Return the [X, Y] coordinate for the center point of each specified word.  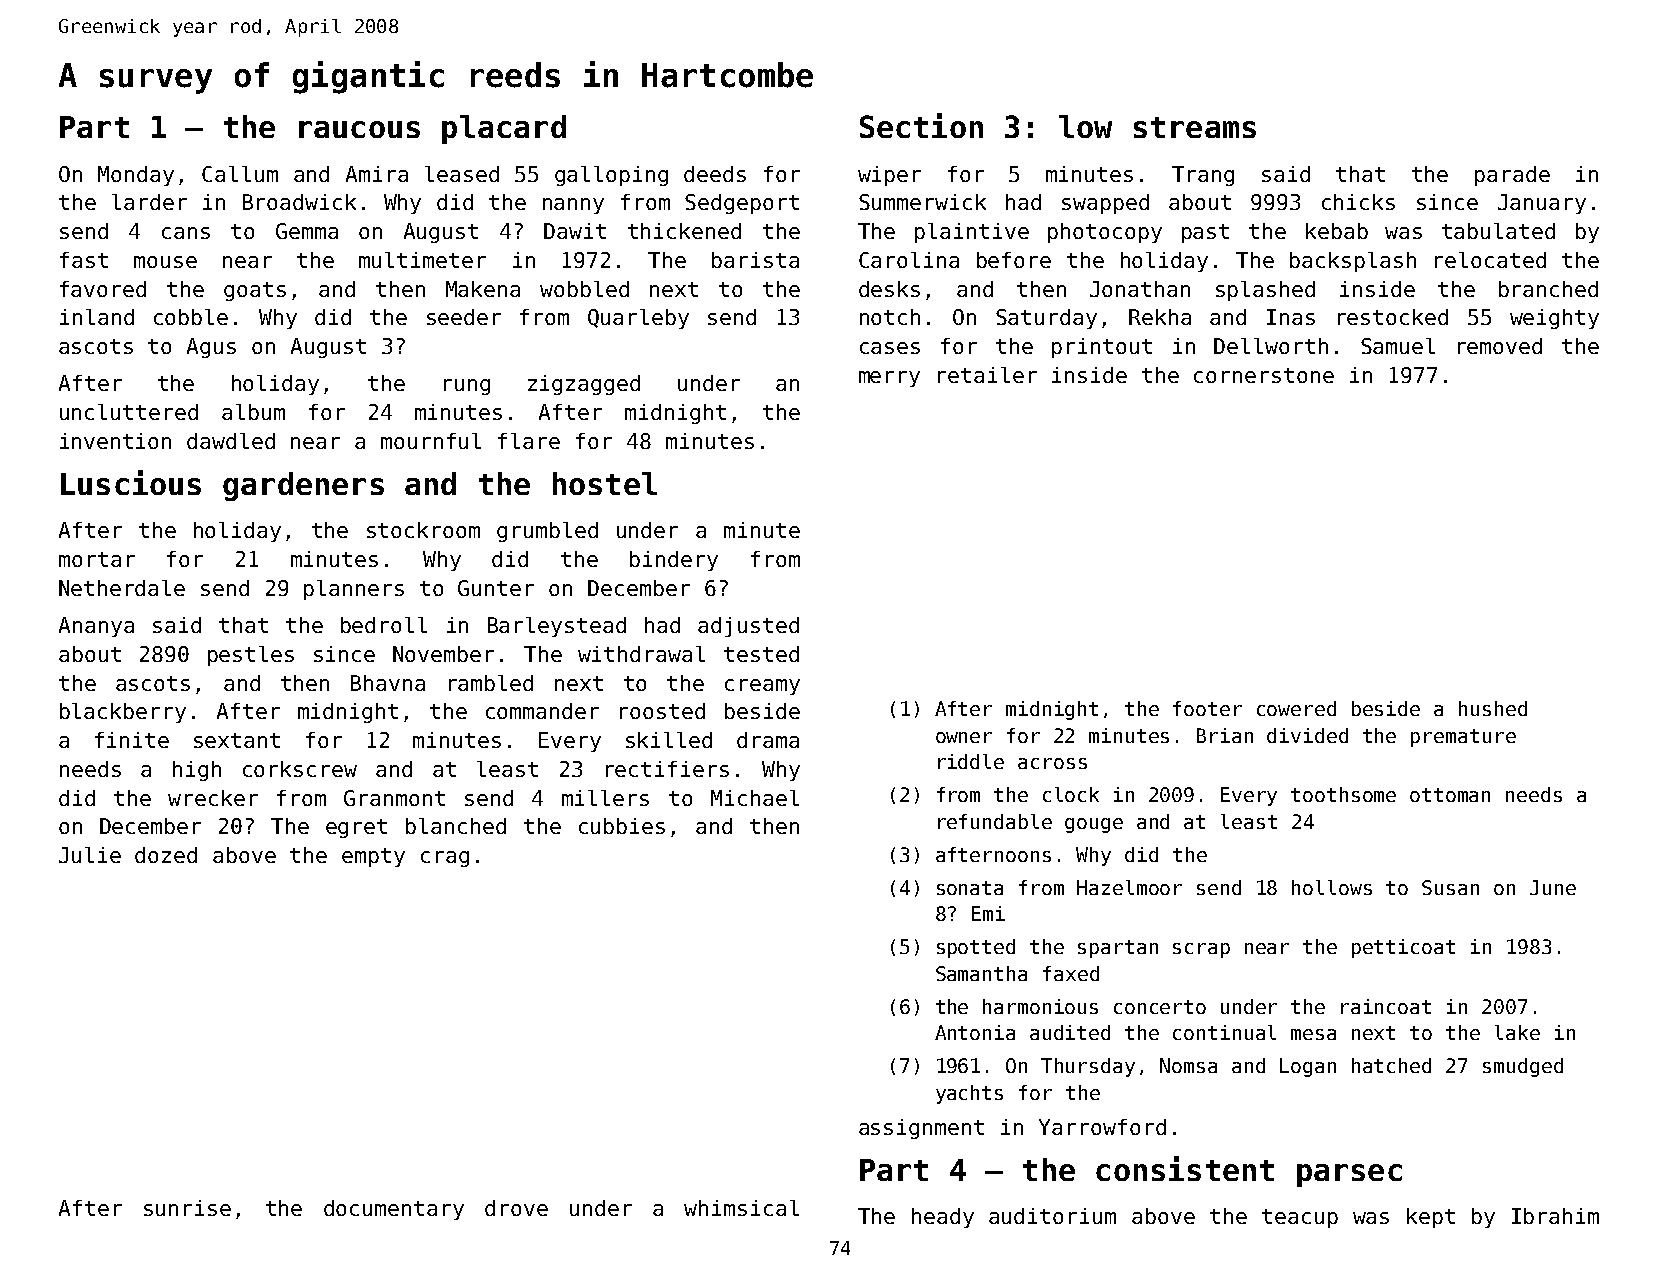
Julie [90, 855]
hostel [605, 483]
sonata [970, 888]
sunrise [187, 1208]
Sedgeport [742, 204]
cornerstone [1264, 375]
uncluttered [129, 412]
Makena [483, 289]
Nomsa [1188, 1065]
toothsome [1343, 794]
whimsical [741, 1208]
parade [1512, 176]
